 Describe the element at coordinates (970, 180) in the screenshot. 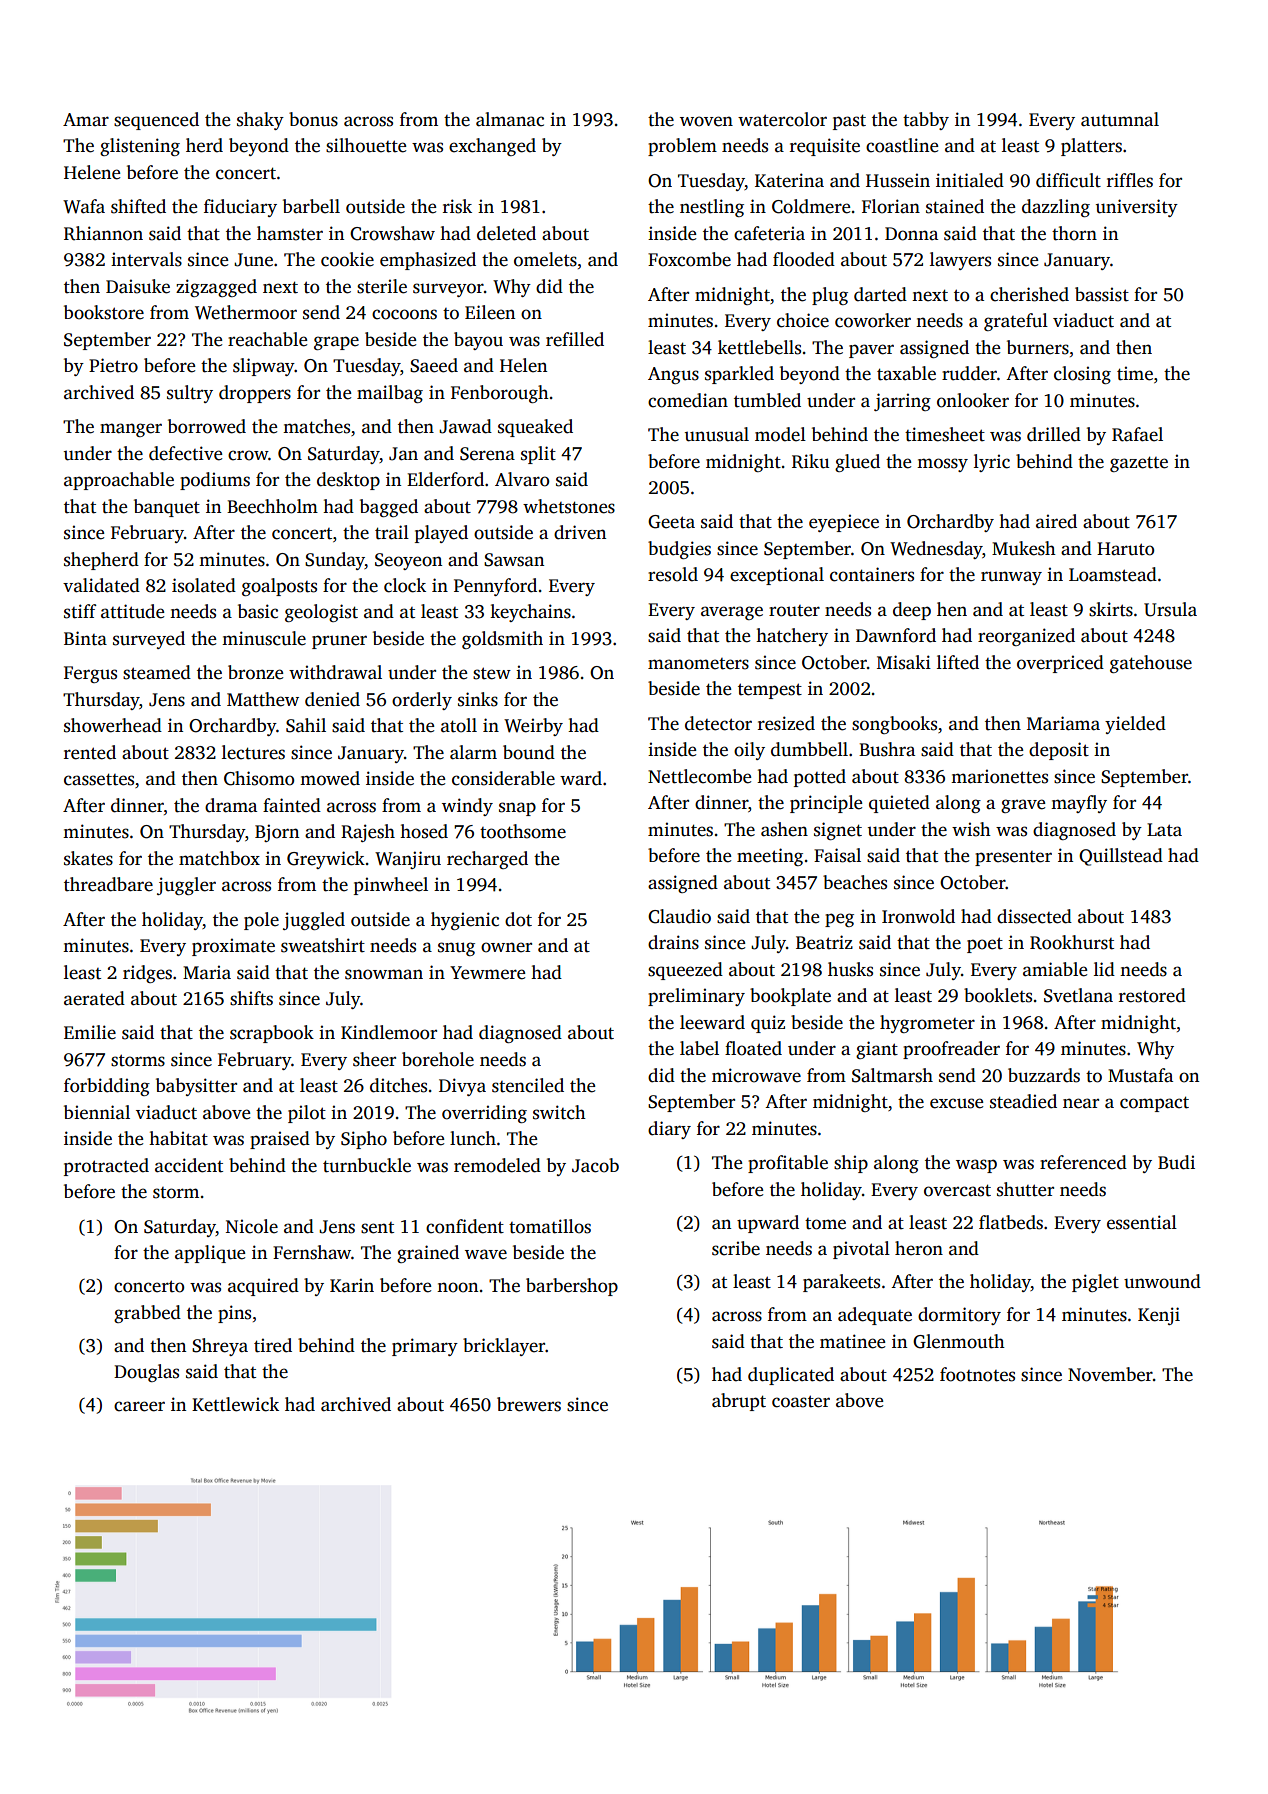

I see `initialed` at that location.
